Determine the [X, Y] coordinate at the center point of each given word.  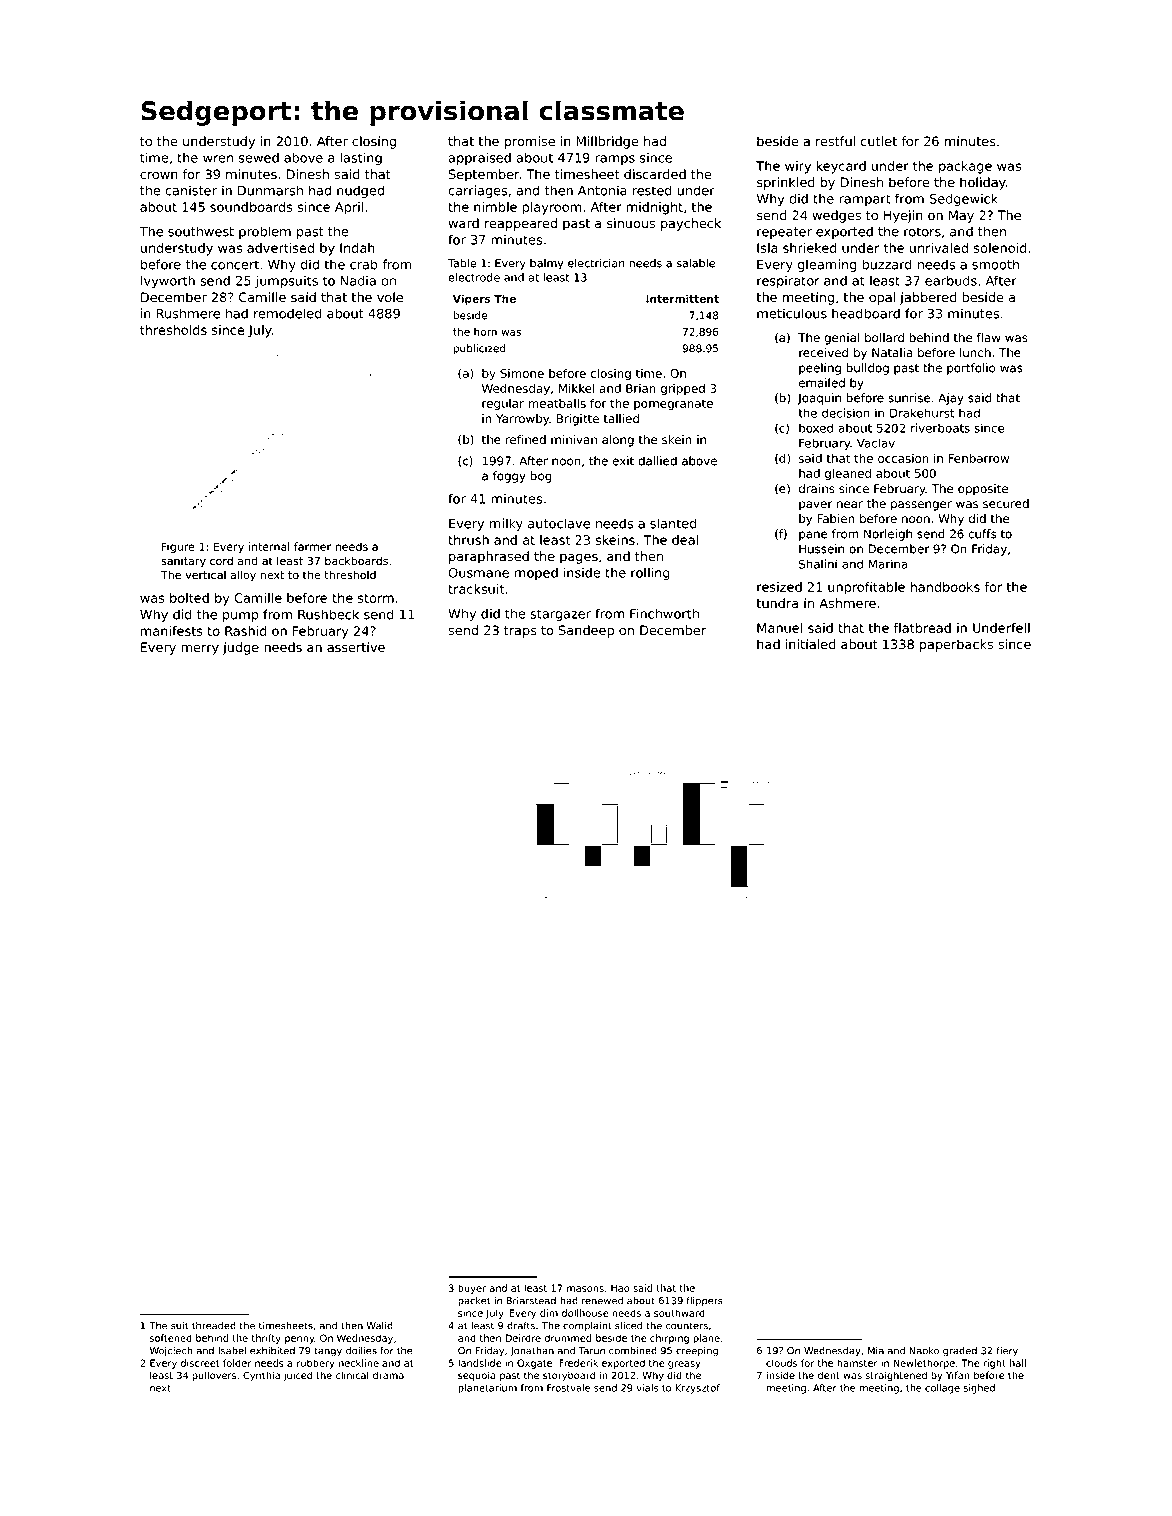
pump [241, 617]
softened [171, 1338]
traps [520, 632]
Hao [620, 1288]
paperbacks [956, 645]
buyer [472, 1289]
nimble [495, 207]
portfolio [971, 369]
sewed [259, 158]
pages [579, 558]
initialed [811, 644]
